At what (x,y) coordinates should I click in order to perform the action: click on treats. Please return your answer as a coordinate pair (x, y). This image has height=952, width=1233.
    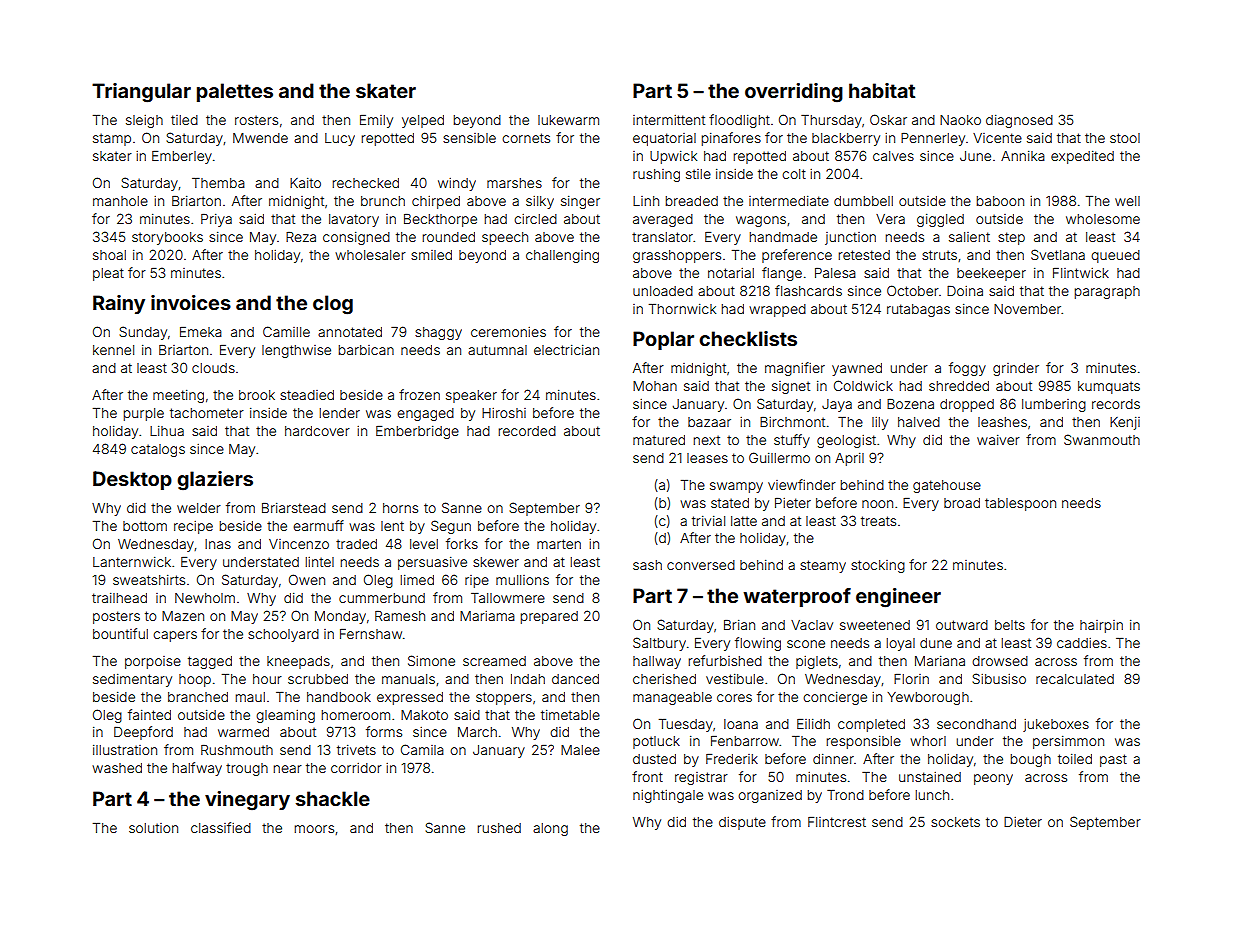
    Looking at the image, I should click on (878, 521).
